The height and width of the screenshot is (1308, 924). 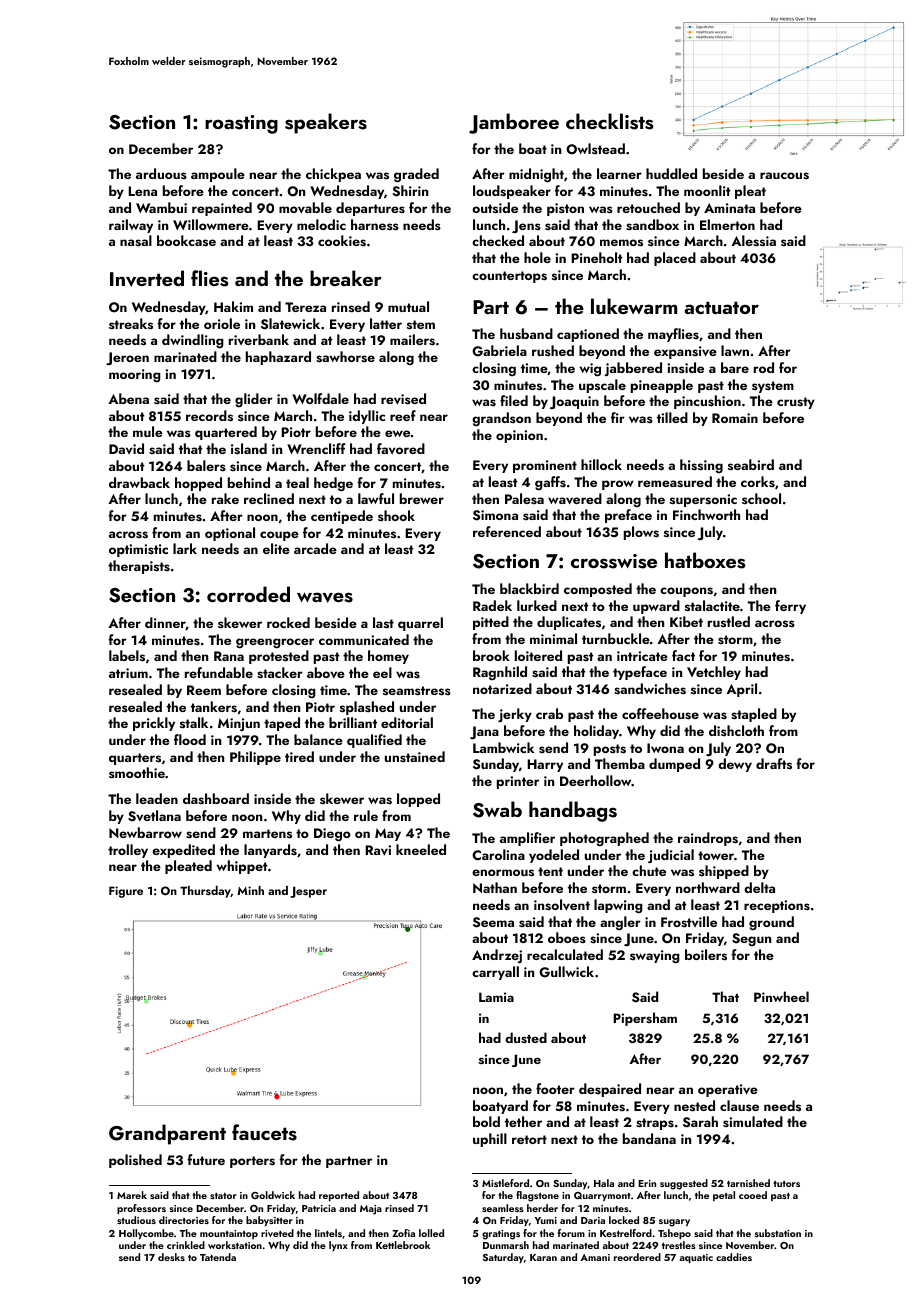 What do you see at coordinates (640, 673) in the screenshot?
I see `typeface` at bounding box center [640, 673].
